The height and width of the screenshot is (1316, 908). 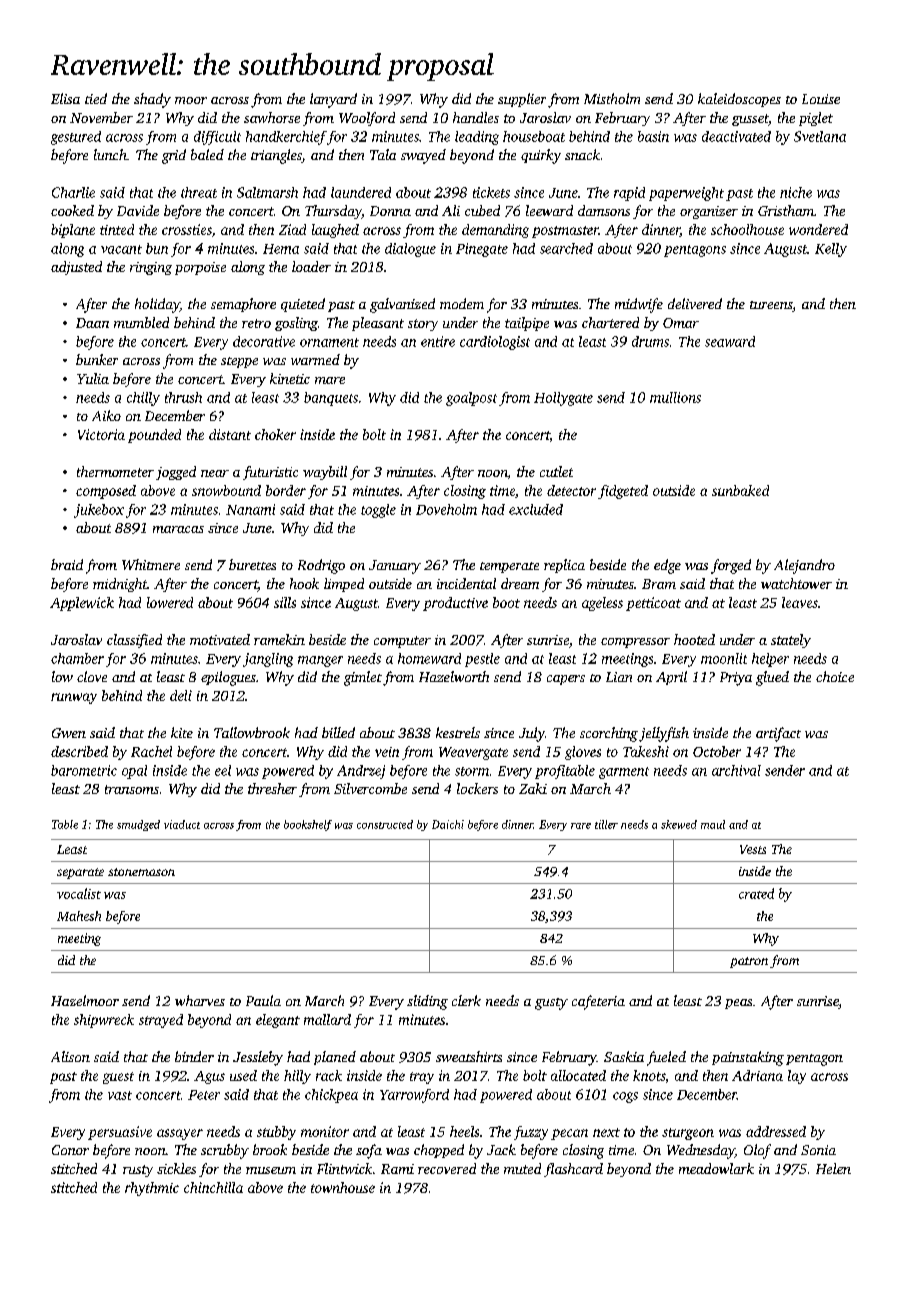 What do you see at coordinates (152, 1189) in the screenshot?
I see `rhythmic` at bounding box center [152, 1189].
